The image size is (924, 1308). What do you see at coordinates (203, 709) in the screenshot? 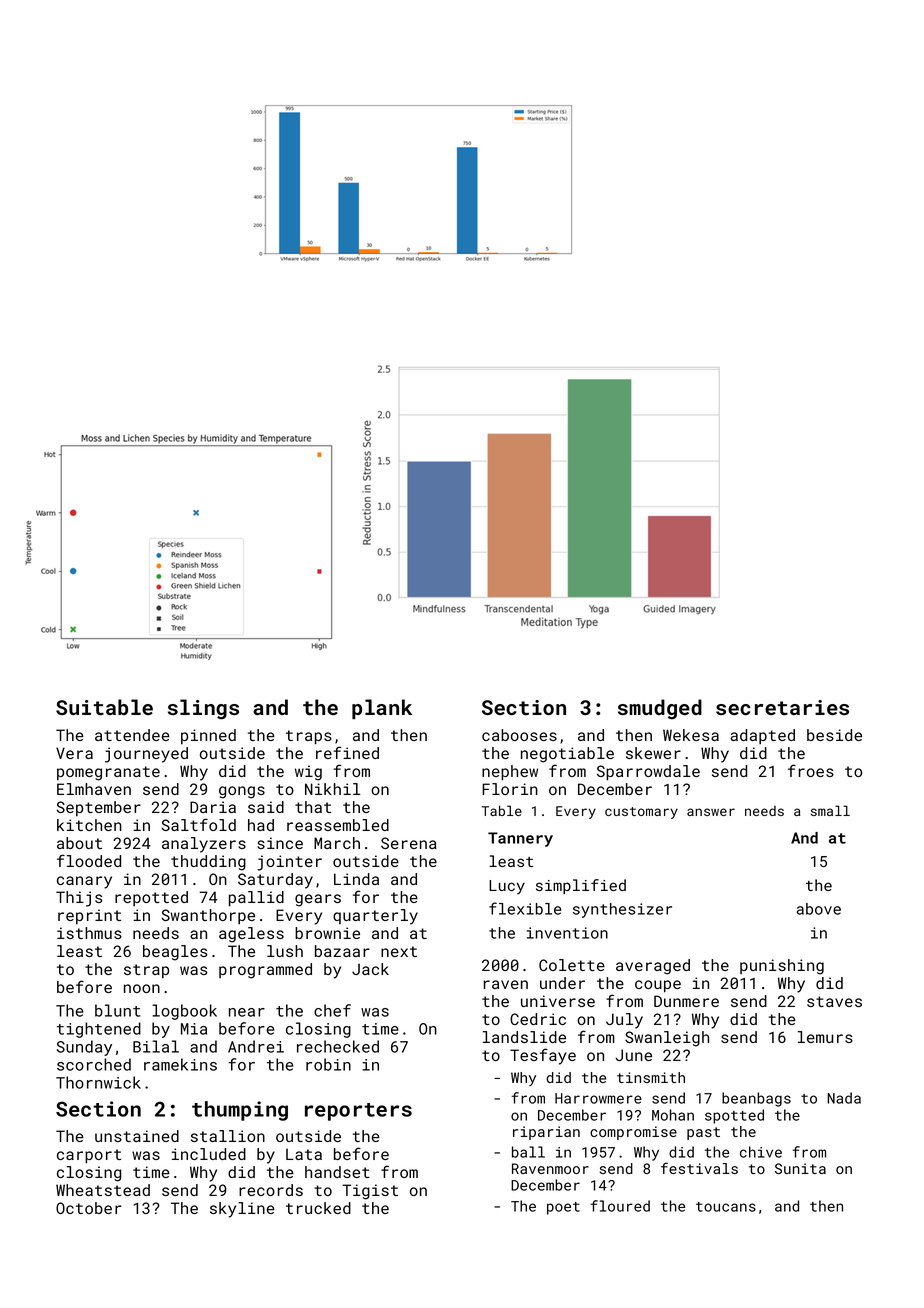
I see `slings` at bounding box center [203, 709].
